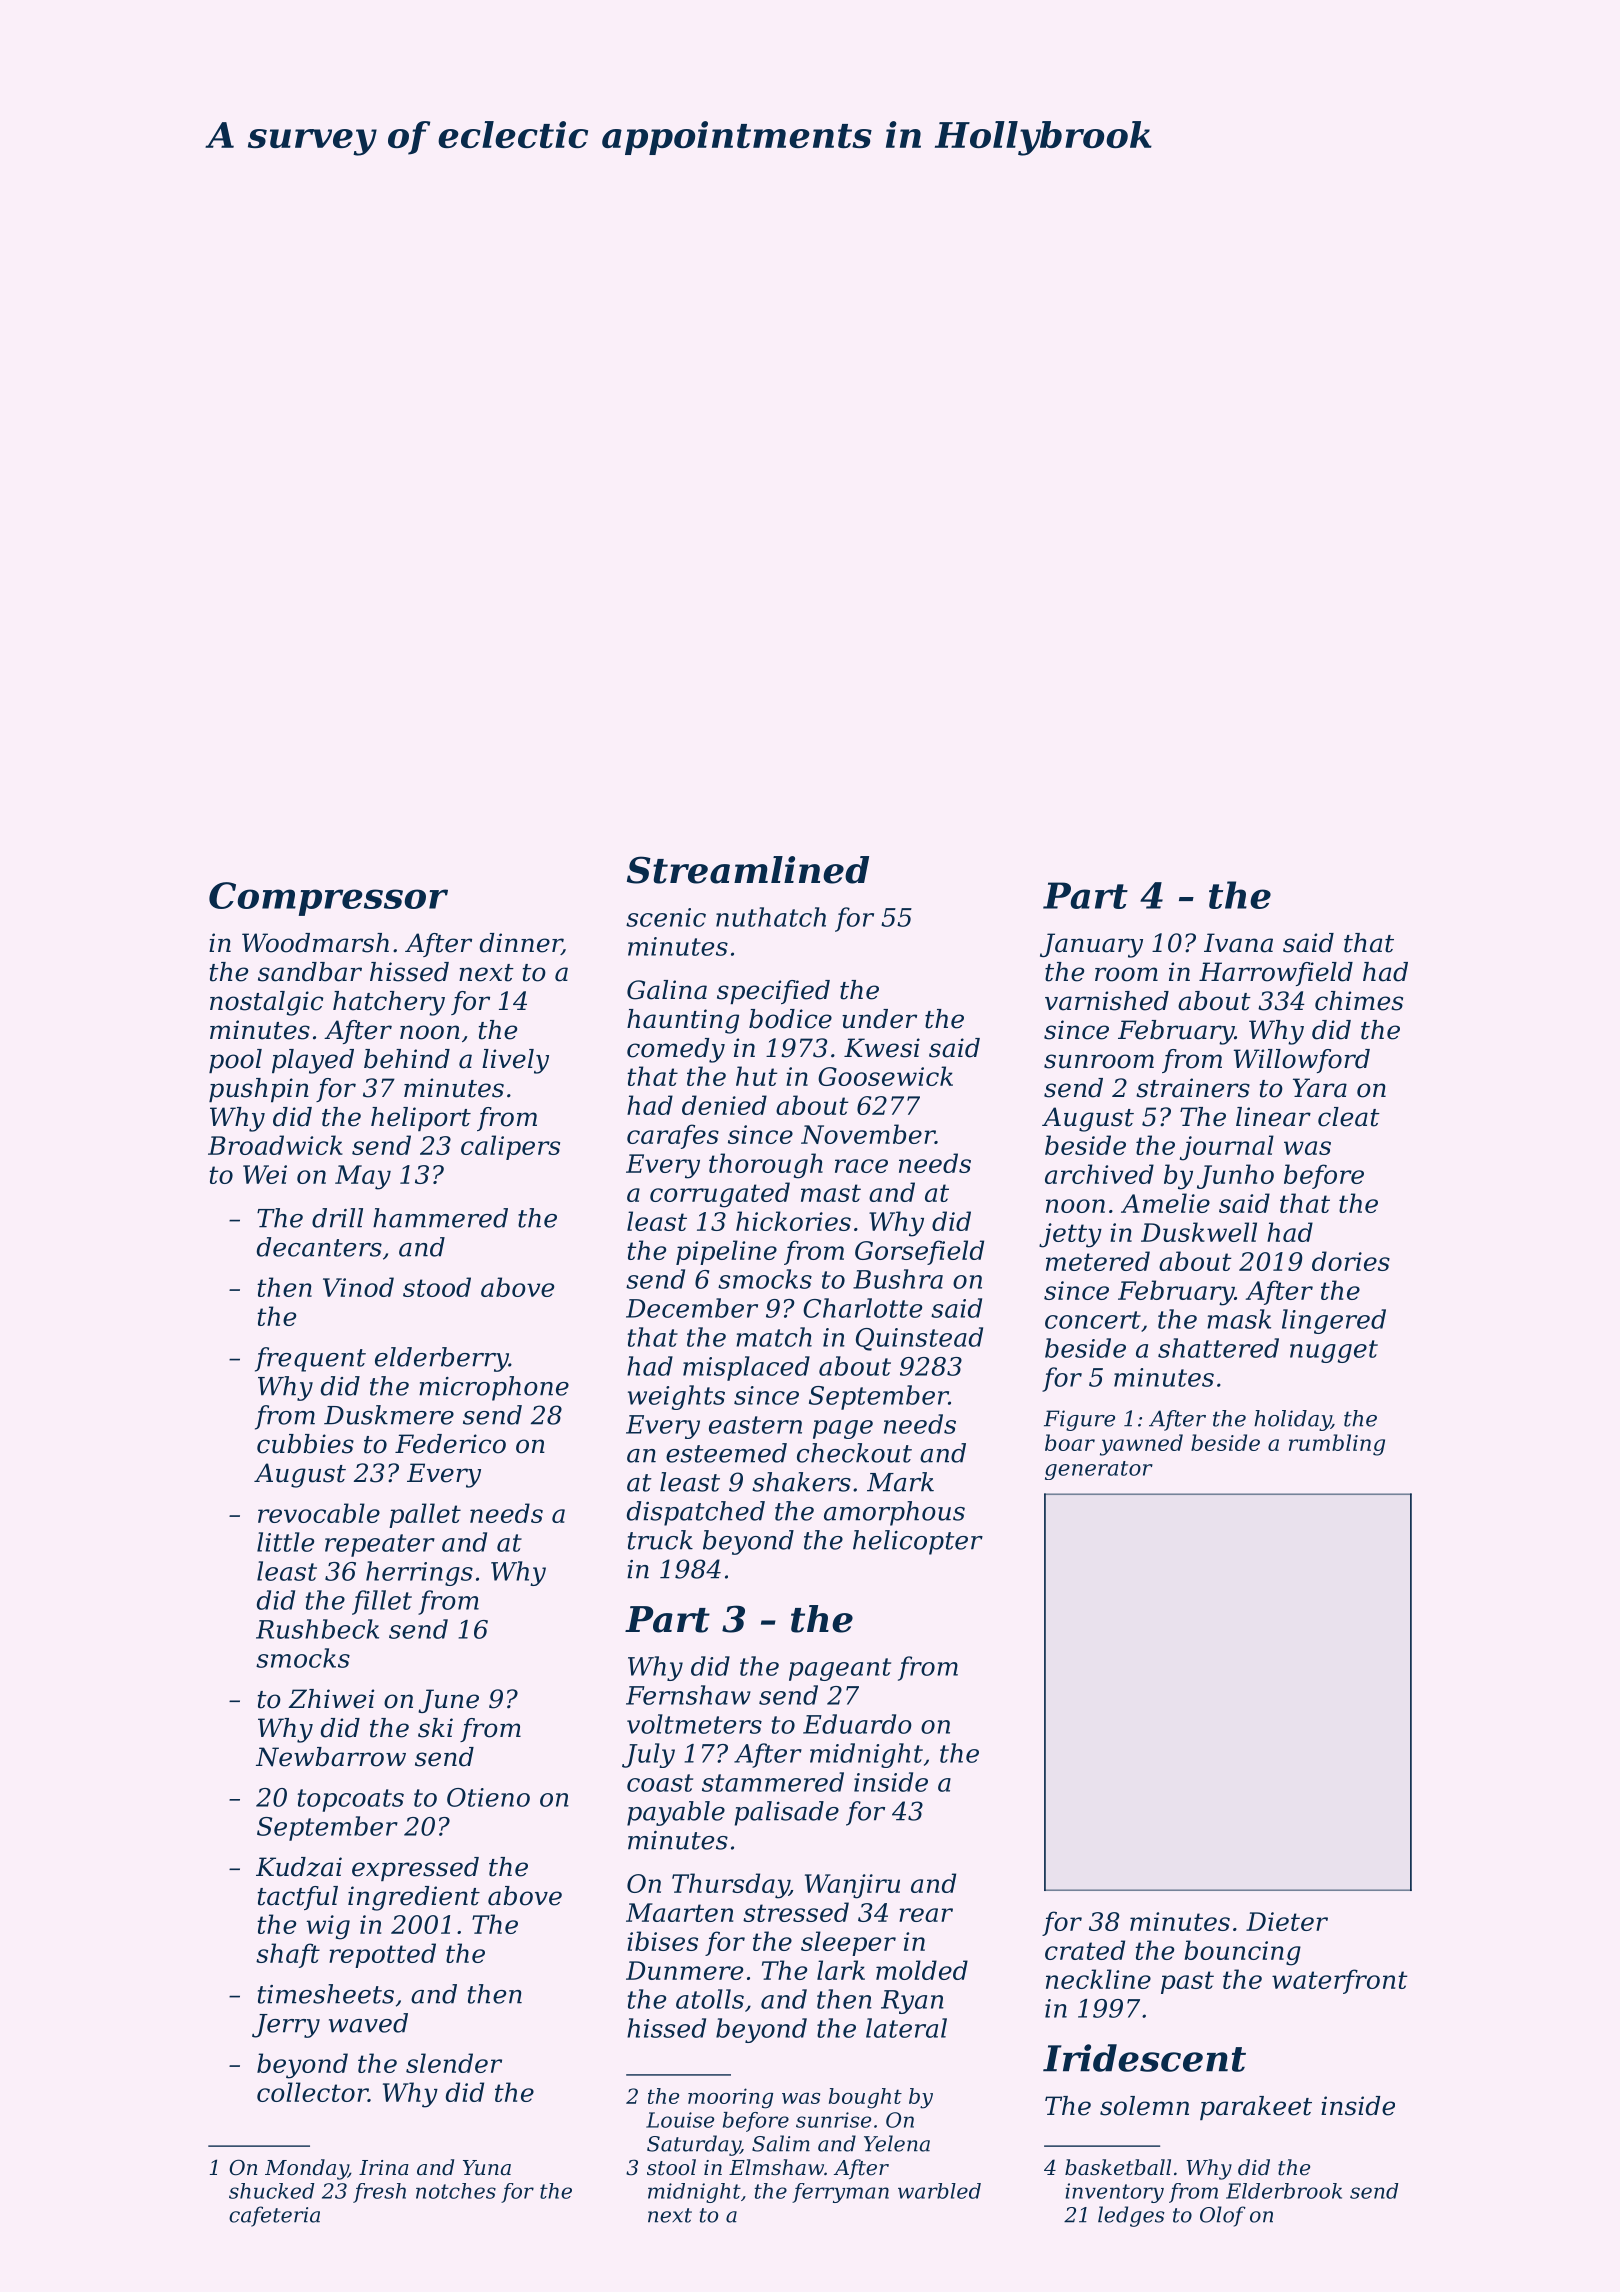 This page has height=2292, width=1620. What do you see at coordinates (748, 870) in the page?
I see `Streamlined` at bounding box center [748, 870].
